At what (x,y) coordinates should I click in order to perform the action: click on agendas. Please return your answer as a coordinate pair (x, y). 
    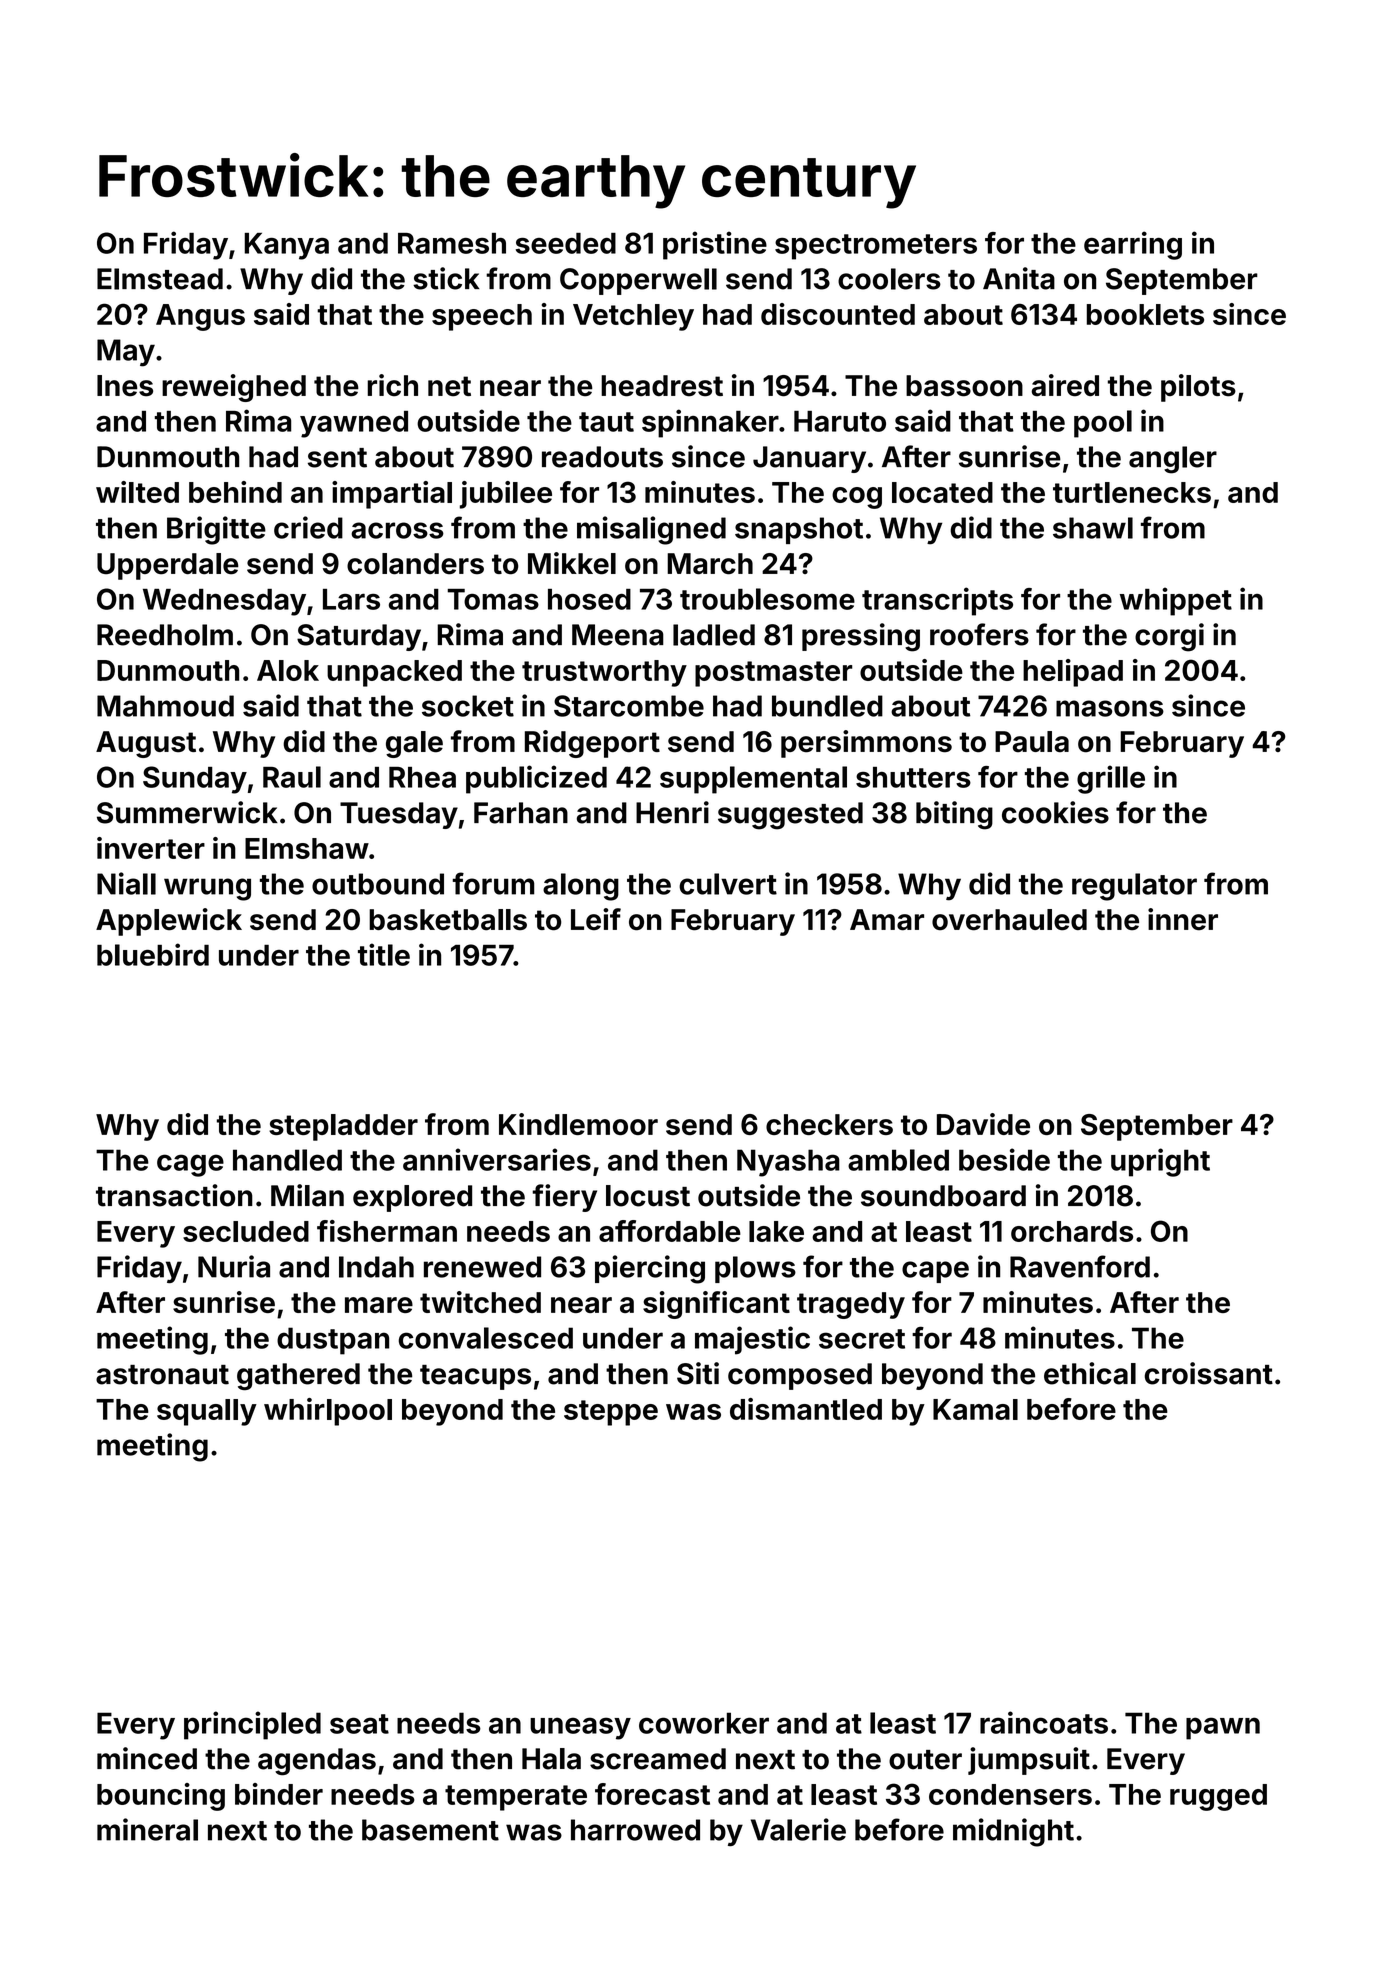
    Looking at the image, I should click on (317, 1762).
